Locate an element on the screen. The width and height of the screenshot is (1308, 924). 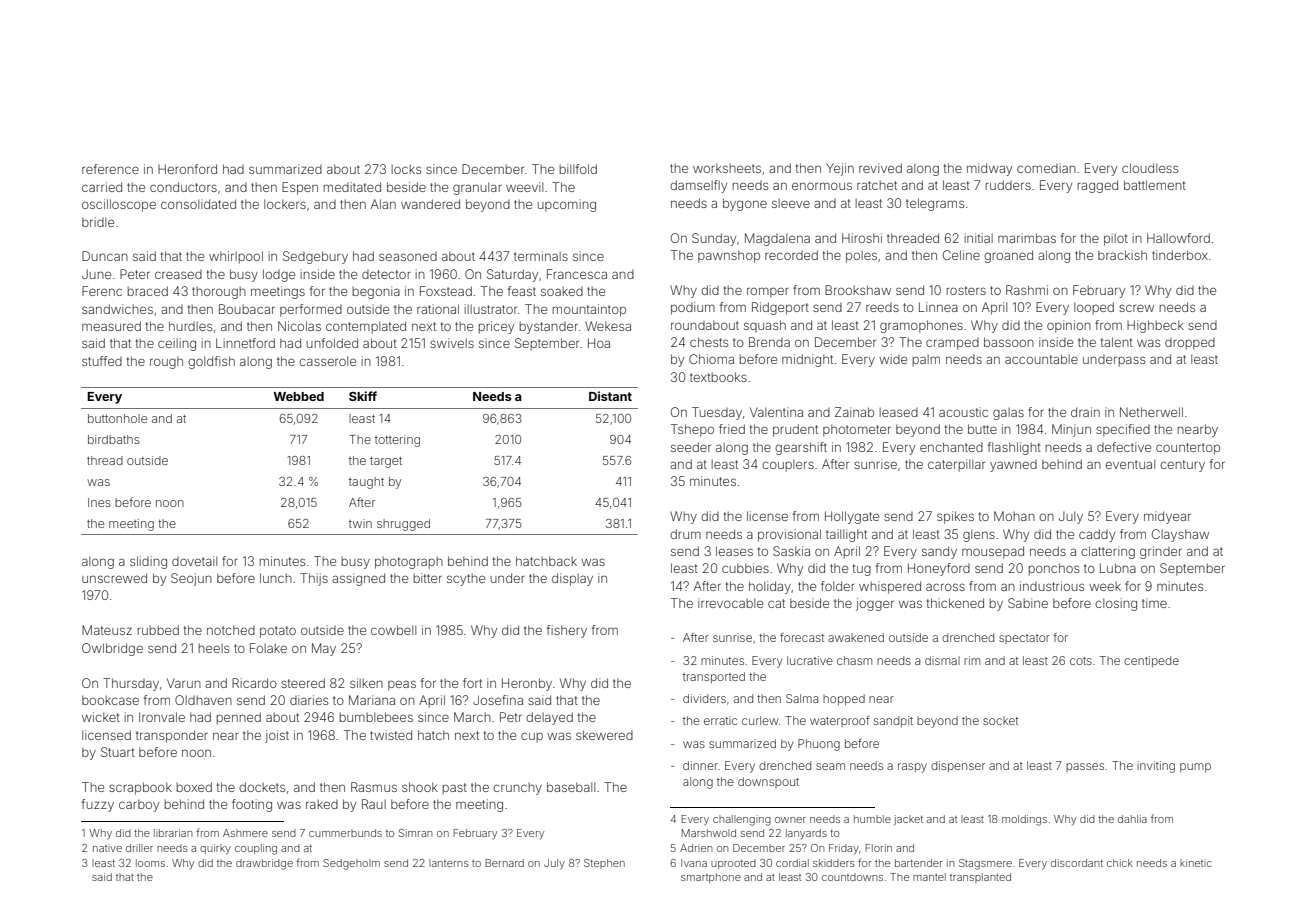
pump is located at coordinates (1195, 767).
